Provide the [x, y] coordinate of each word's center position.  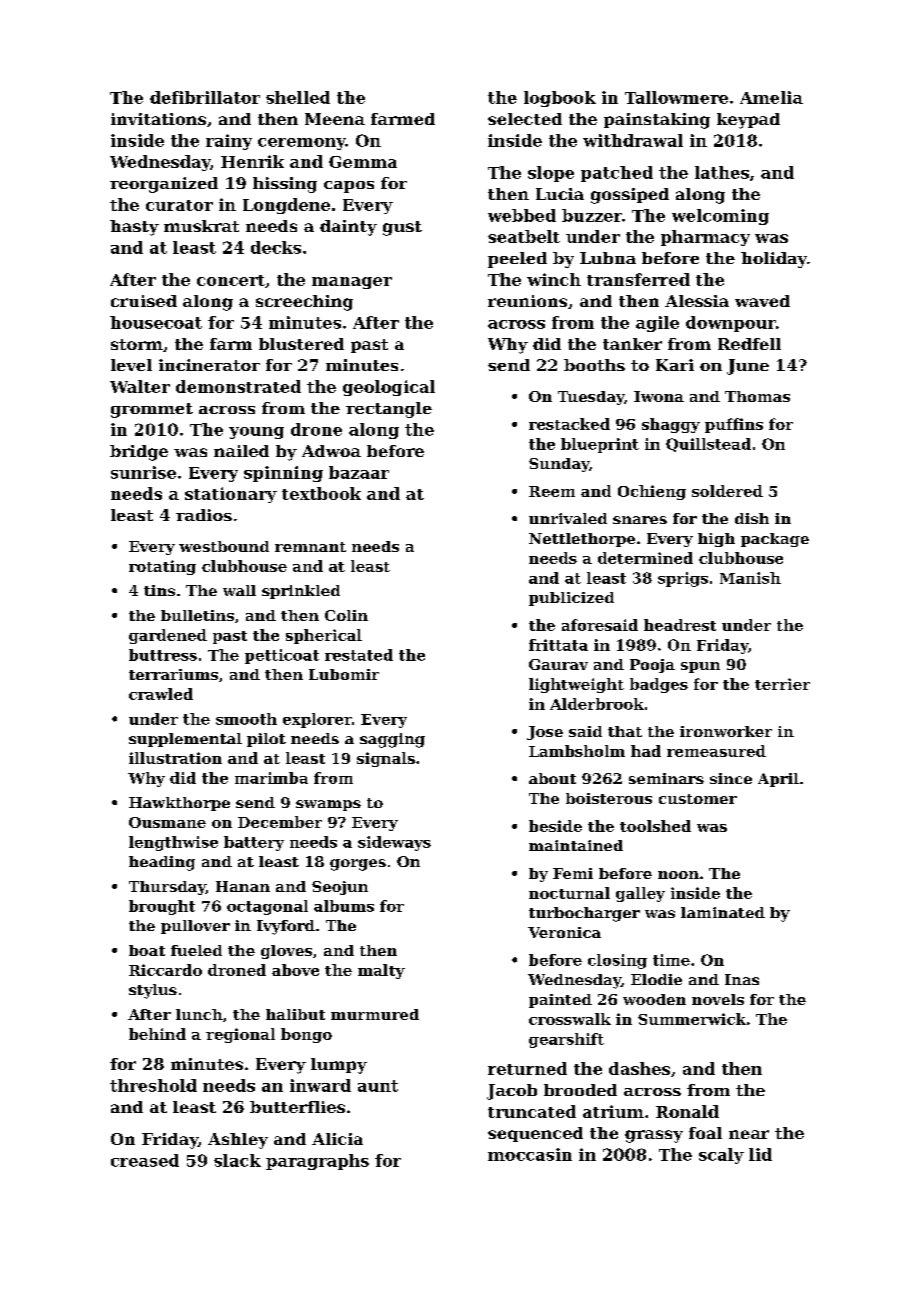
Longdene [286, 206]
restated [359, 655]
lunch [199, 1014]
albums [344, 906]
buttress [163, 655]
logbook [560, 99]
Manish [750, 578]
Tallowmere [676, 97]
